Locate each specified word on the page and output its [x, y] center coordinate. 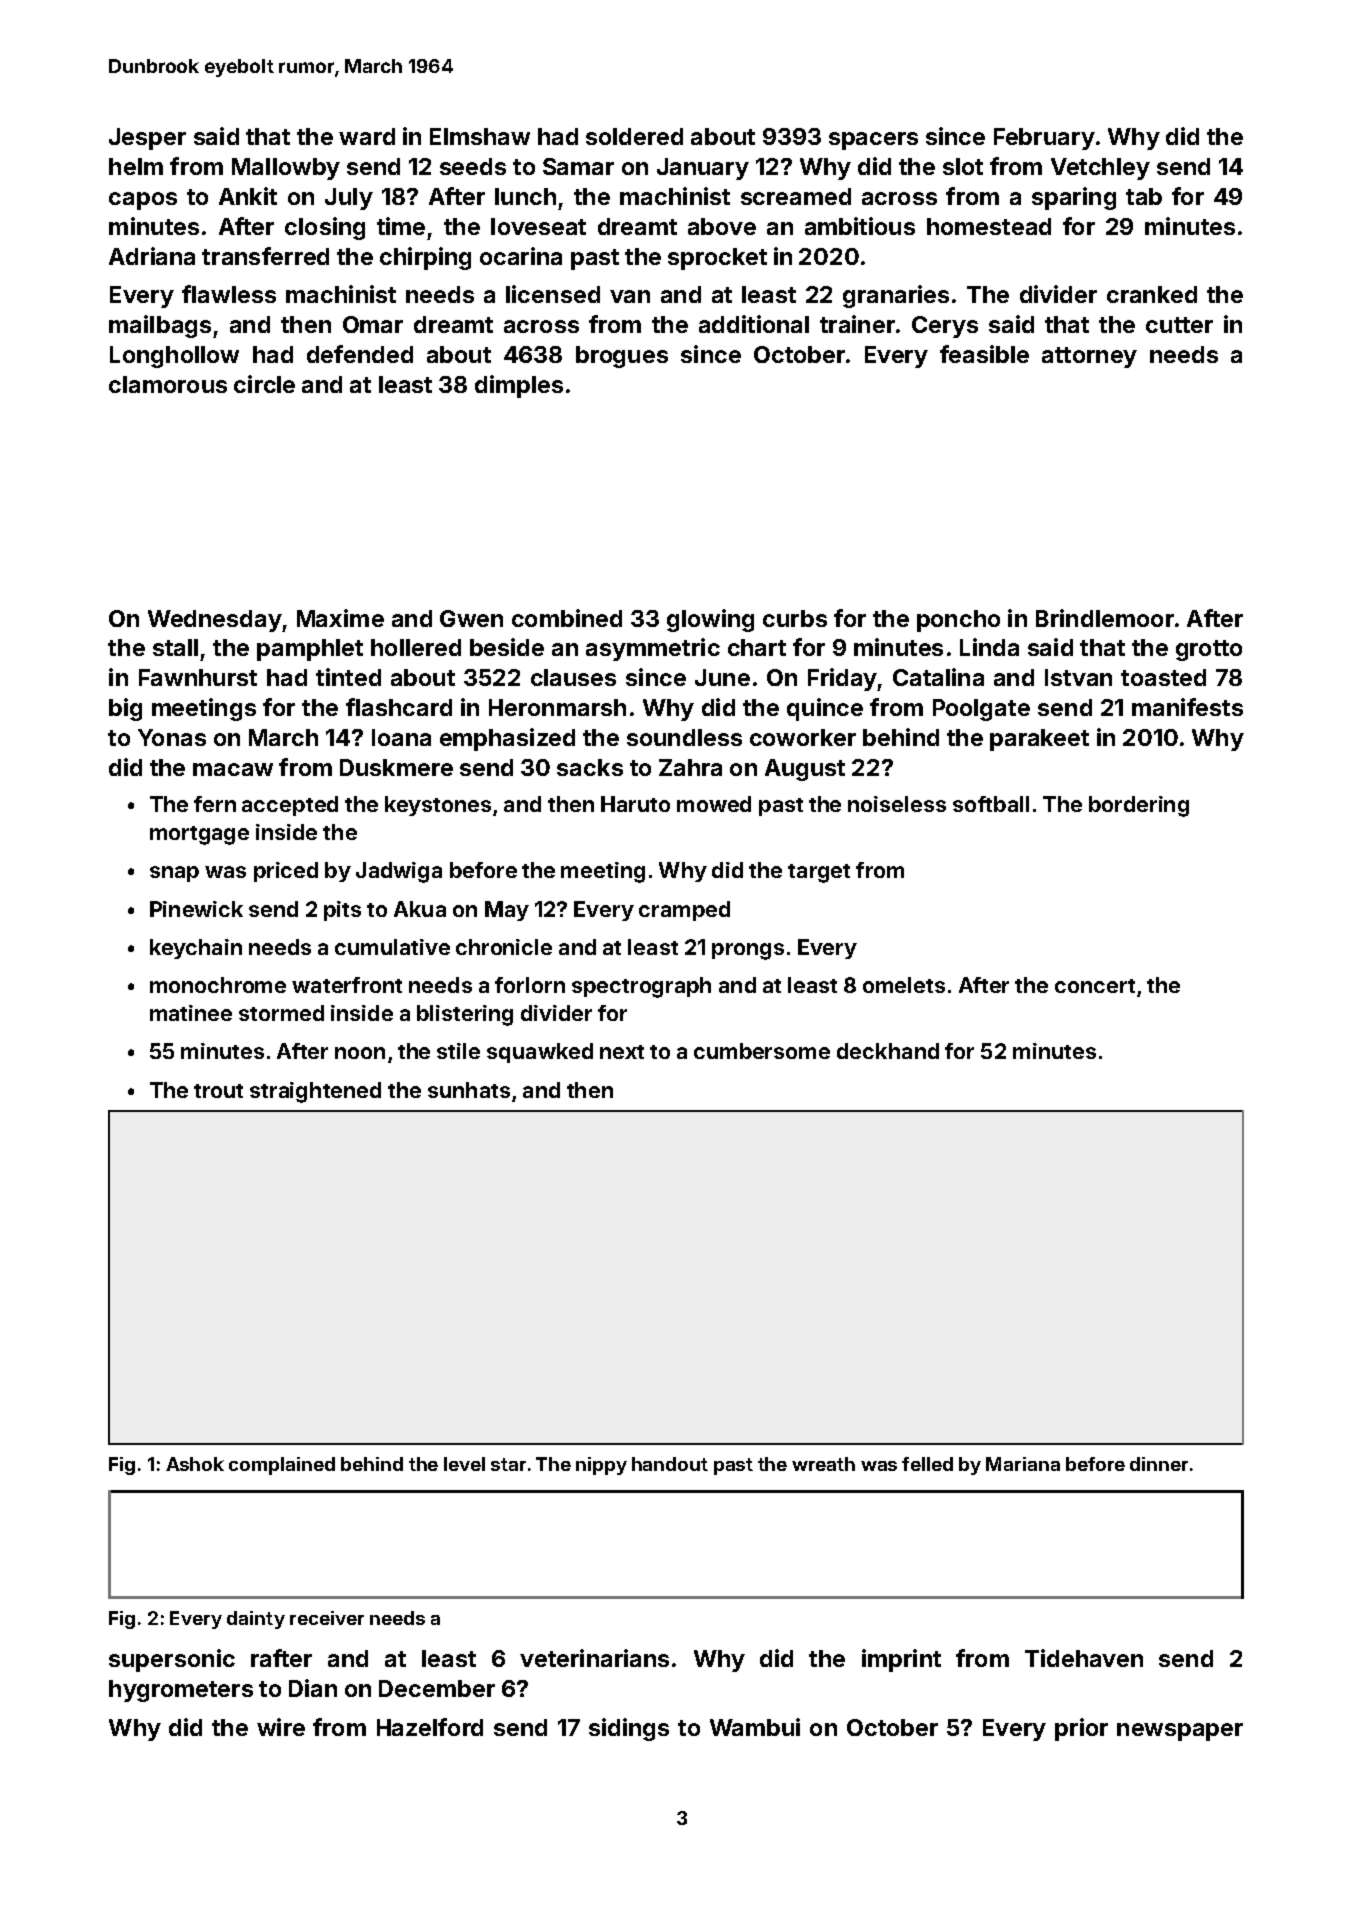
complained [282, 1466]
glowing [710, 620]
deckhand [888, 1051]
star [508, 1464]
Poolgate [981, 710]
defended [360, 354]
